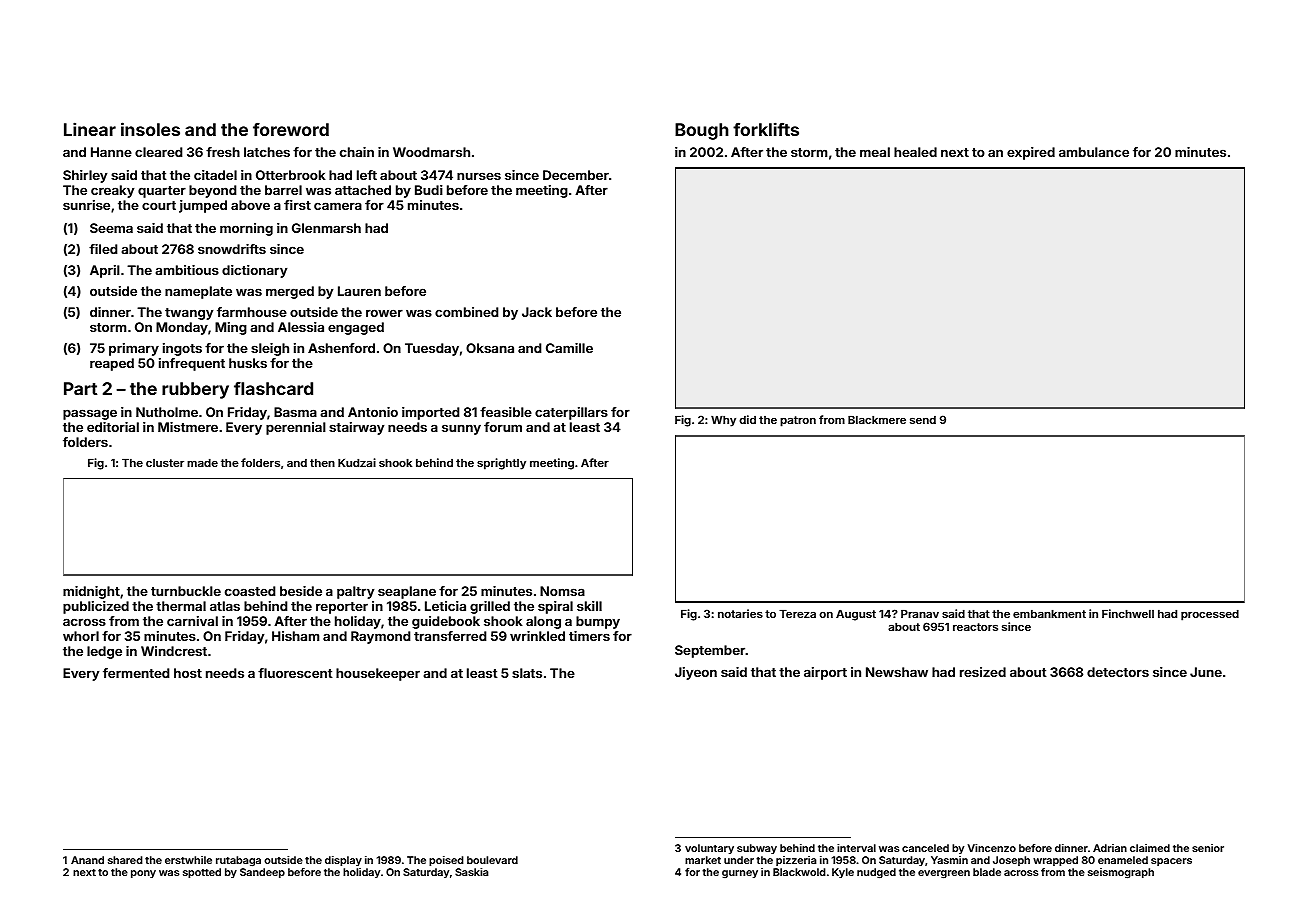 Image resolution: width=1308 pixels, height=924 pixels. I want to click on rutabaga, so click(238, 861).
